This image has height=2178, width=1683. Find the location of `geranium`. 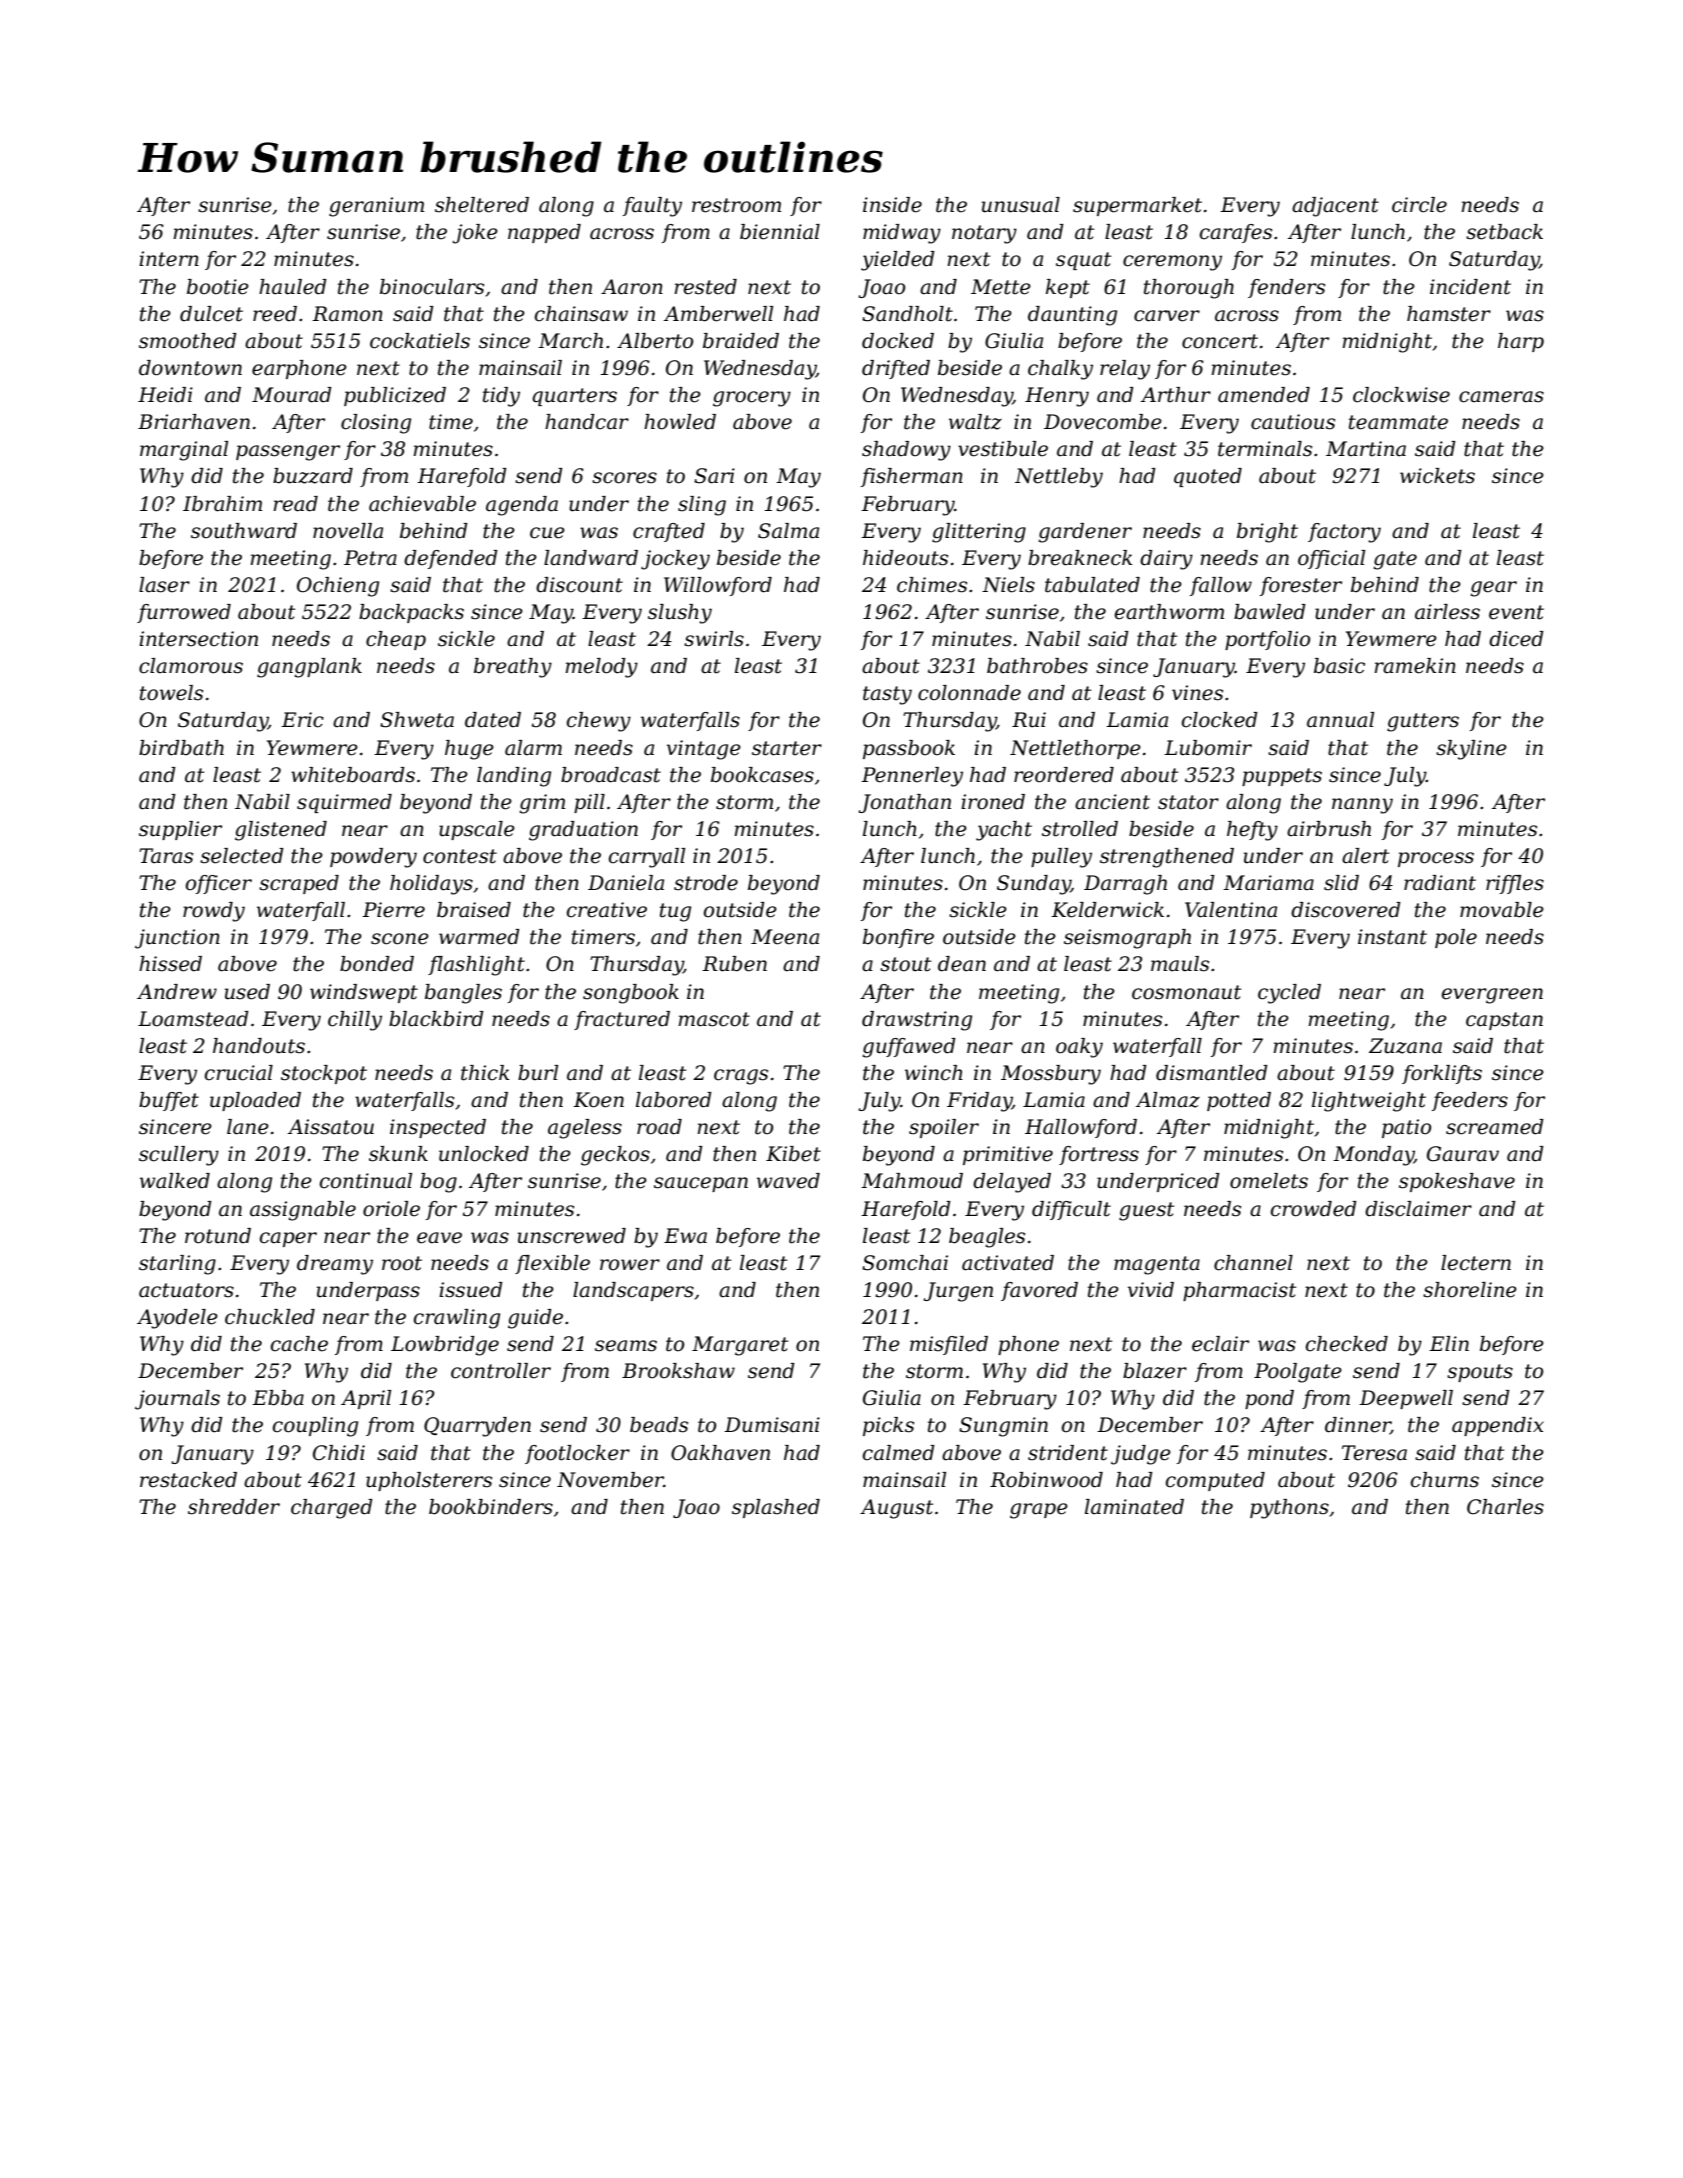

geranium is located at coordinates (376, 207).
